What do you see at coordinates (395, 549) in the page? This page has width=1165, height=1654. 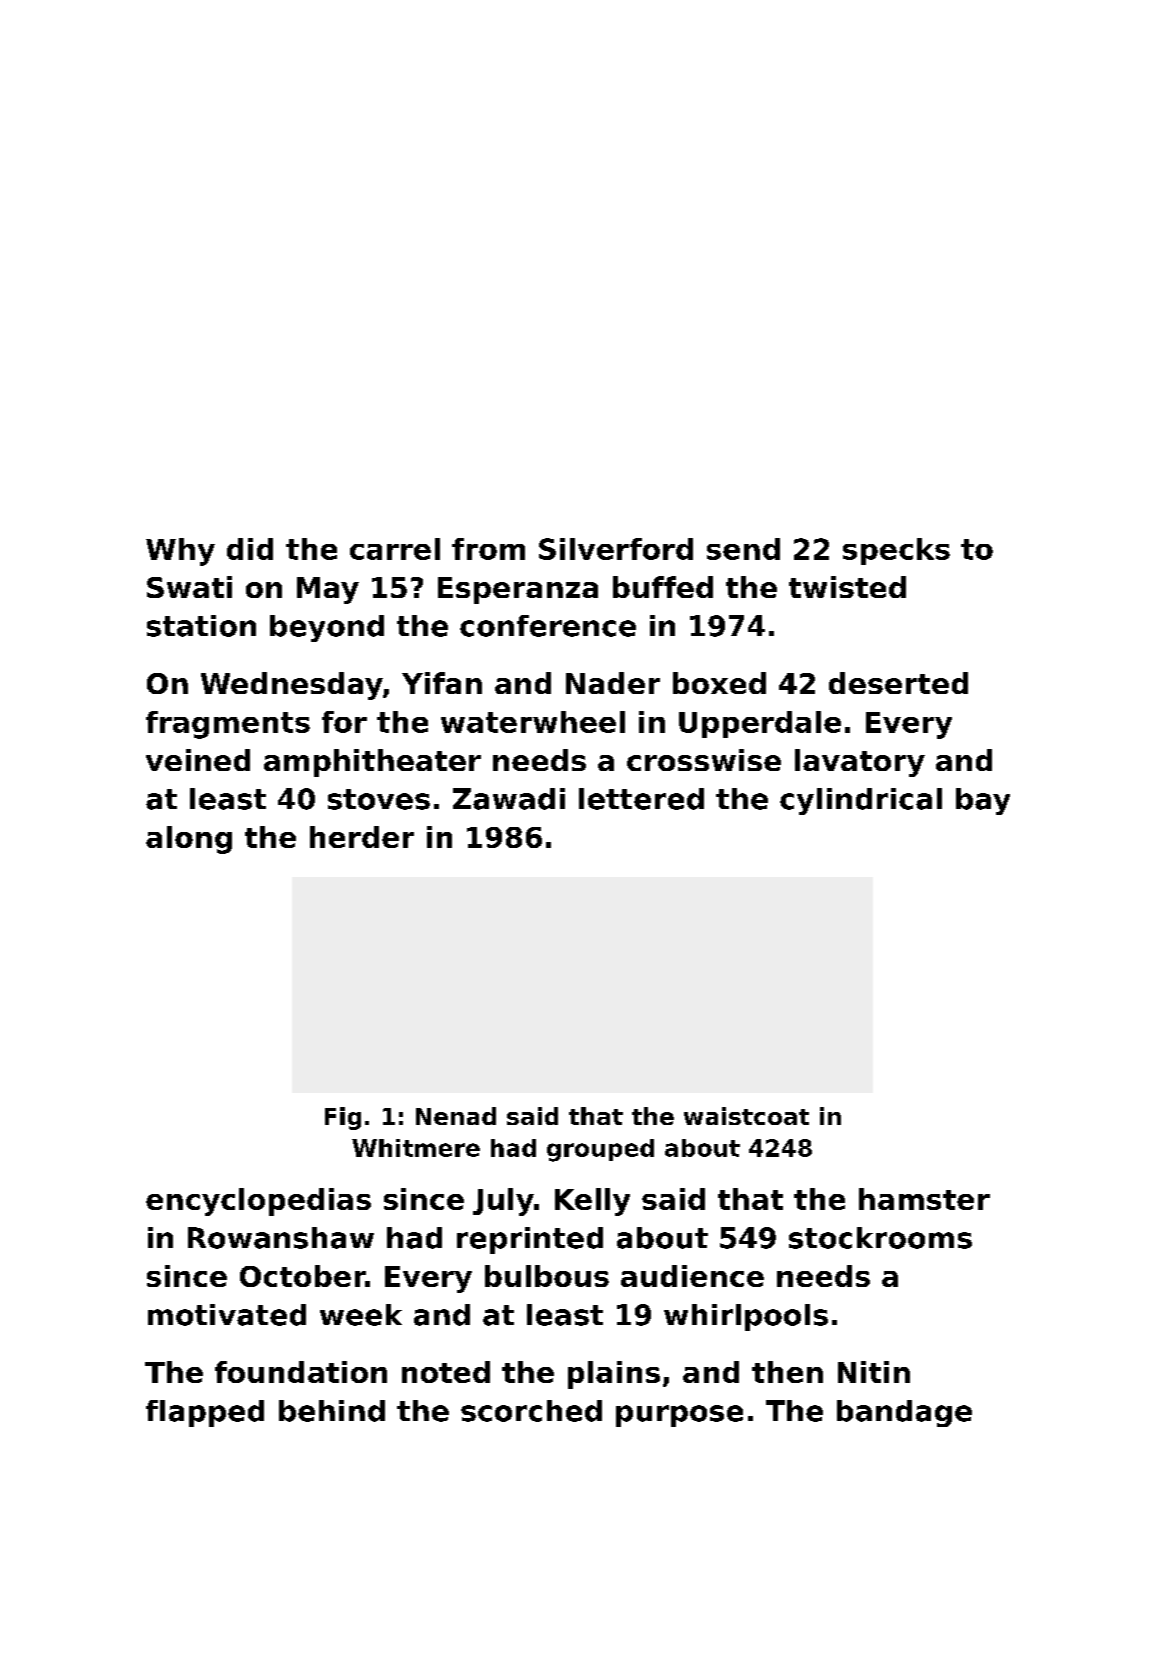 I see `carrel` at bounding box center [395, 549].
